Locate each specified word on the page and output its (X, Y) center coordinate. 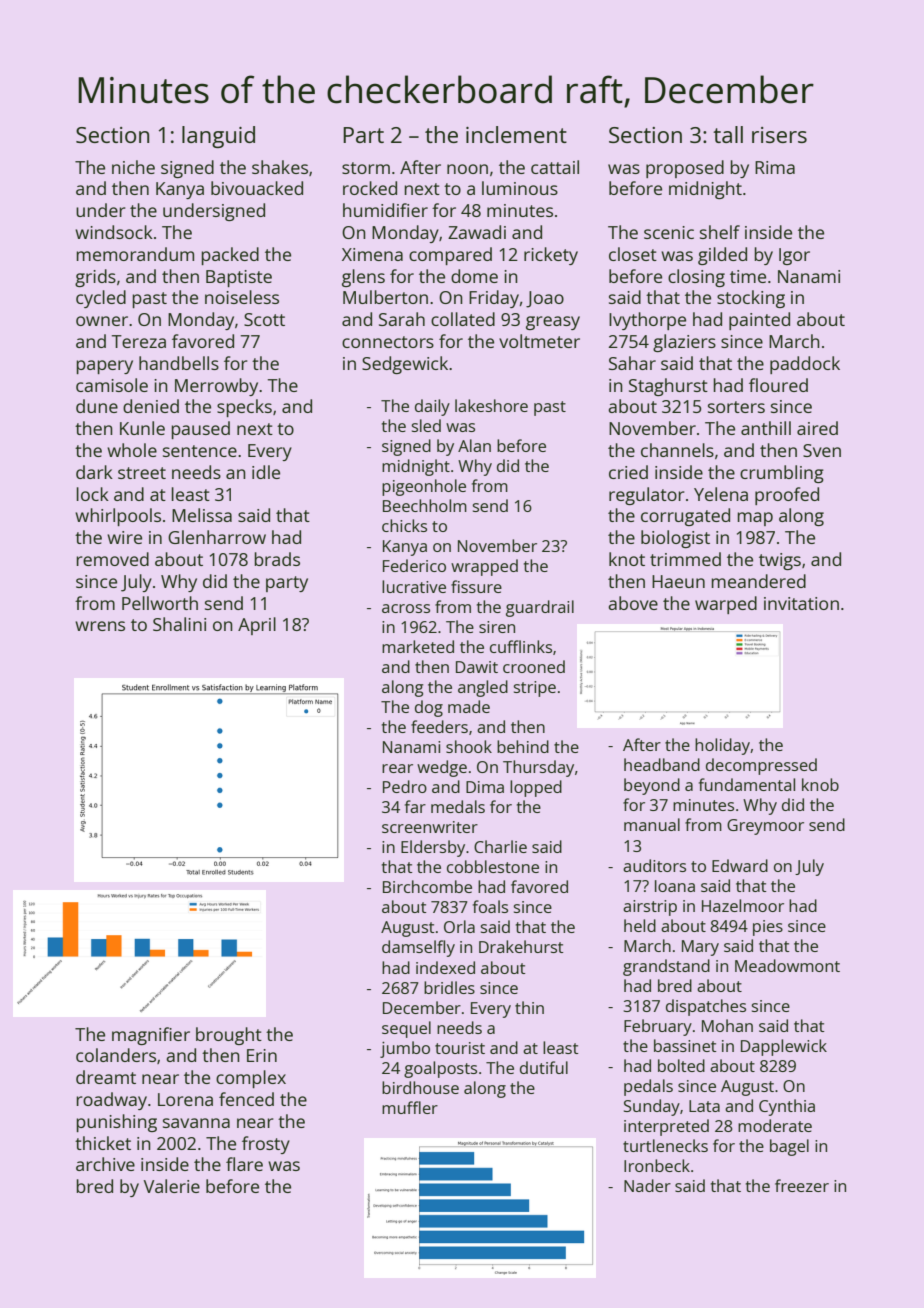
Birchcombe (427, 886)
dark (94, 472)
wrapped (484, 567)
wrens (100, 626)
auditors (654, 865)
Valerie (172, 1186)
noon (467, 169)
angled (483, 688)
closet (633, 254)
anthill (766, 428)
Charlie (500, 846)
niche (133, 167)
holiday (723, 746)
